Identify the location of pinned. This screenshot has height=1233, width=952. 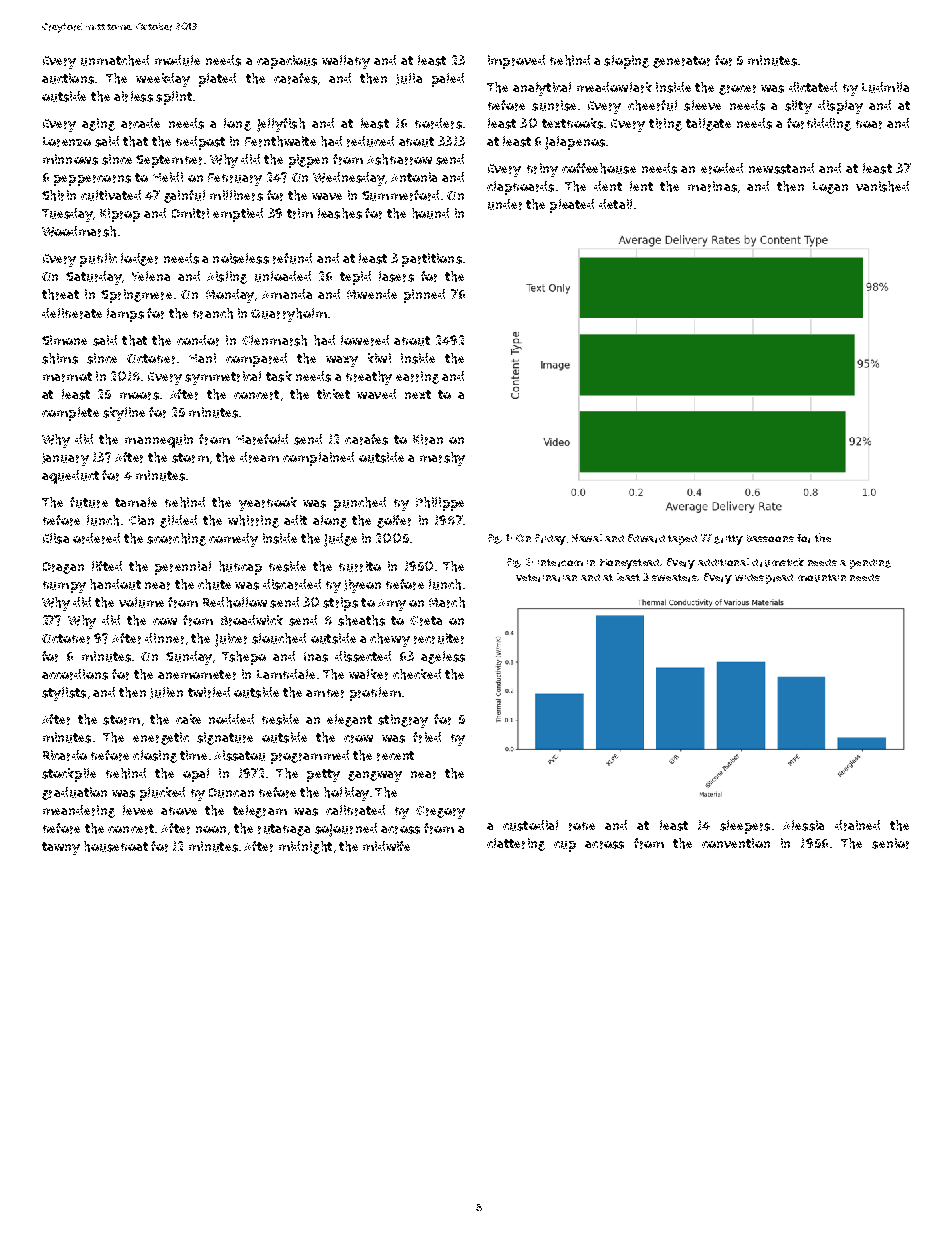
(424, 296).
